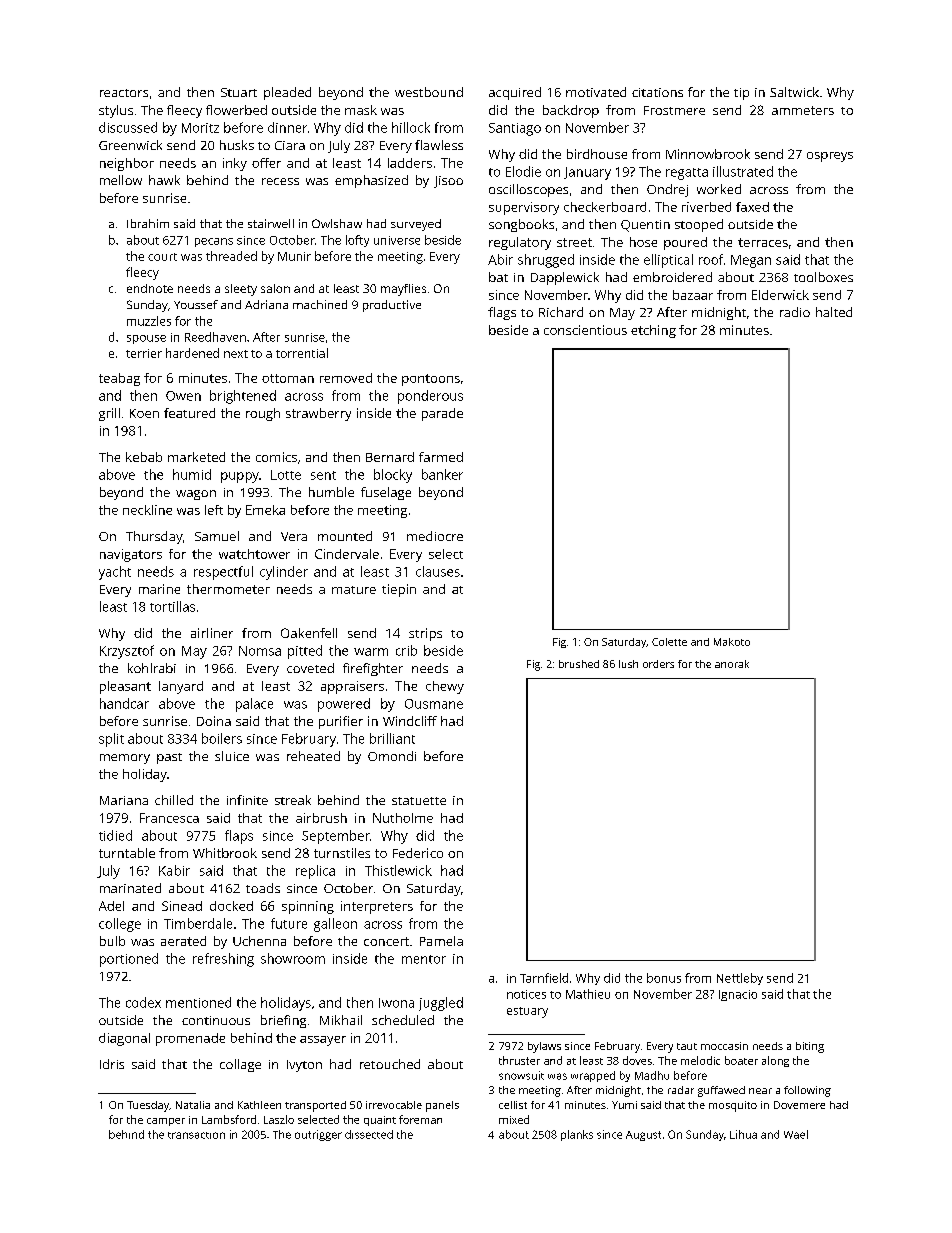 Image resolution: width=952 pixels, height=1233 pixels. Describe the element at coordinates (740, 979) in the screenshot. I see `Nettleby` at that location.
